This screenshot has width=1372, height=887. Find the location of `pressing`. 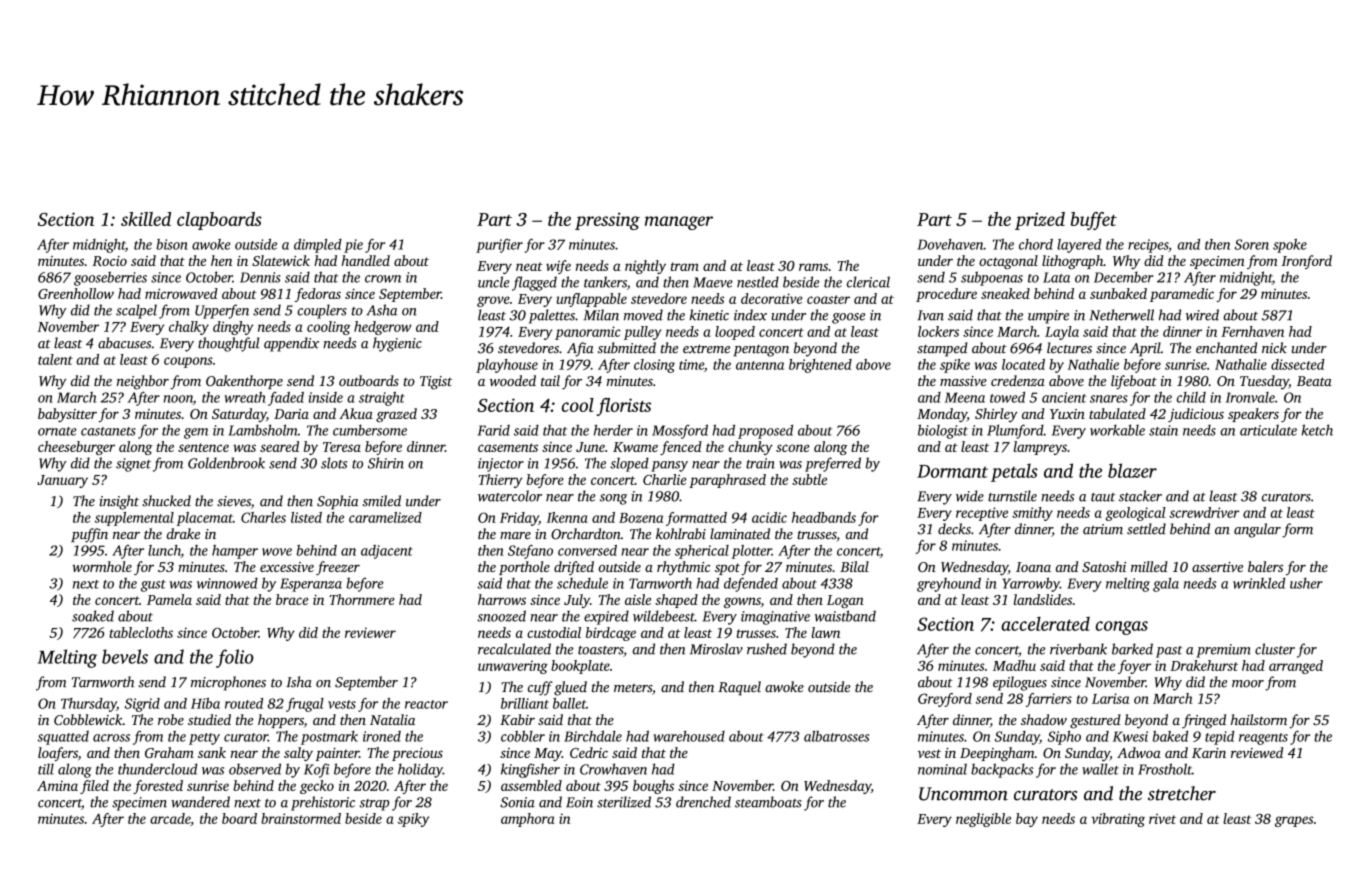

pressing is located at coordinates (607, 221).
